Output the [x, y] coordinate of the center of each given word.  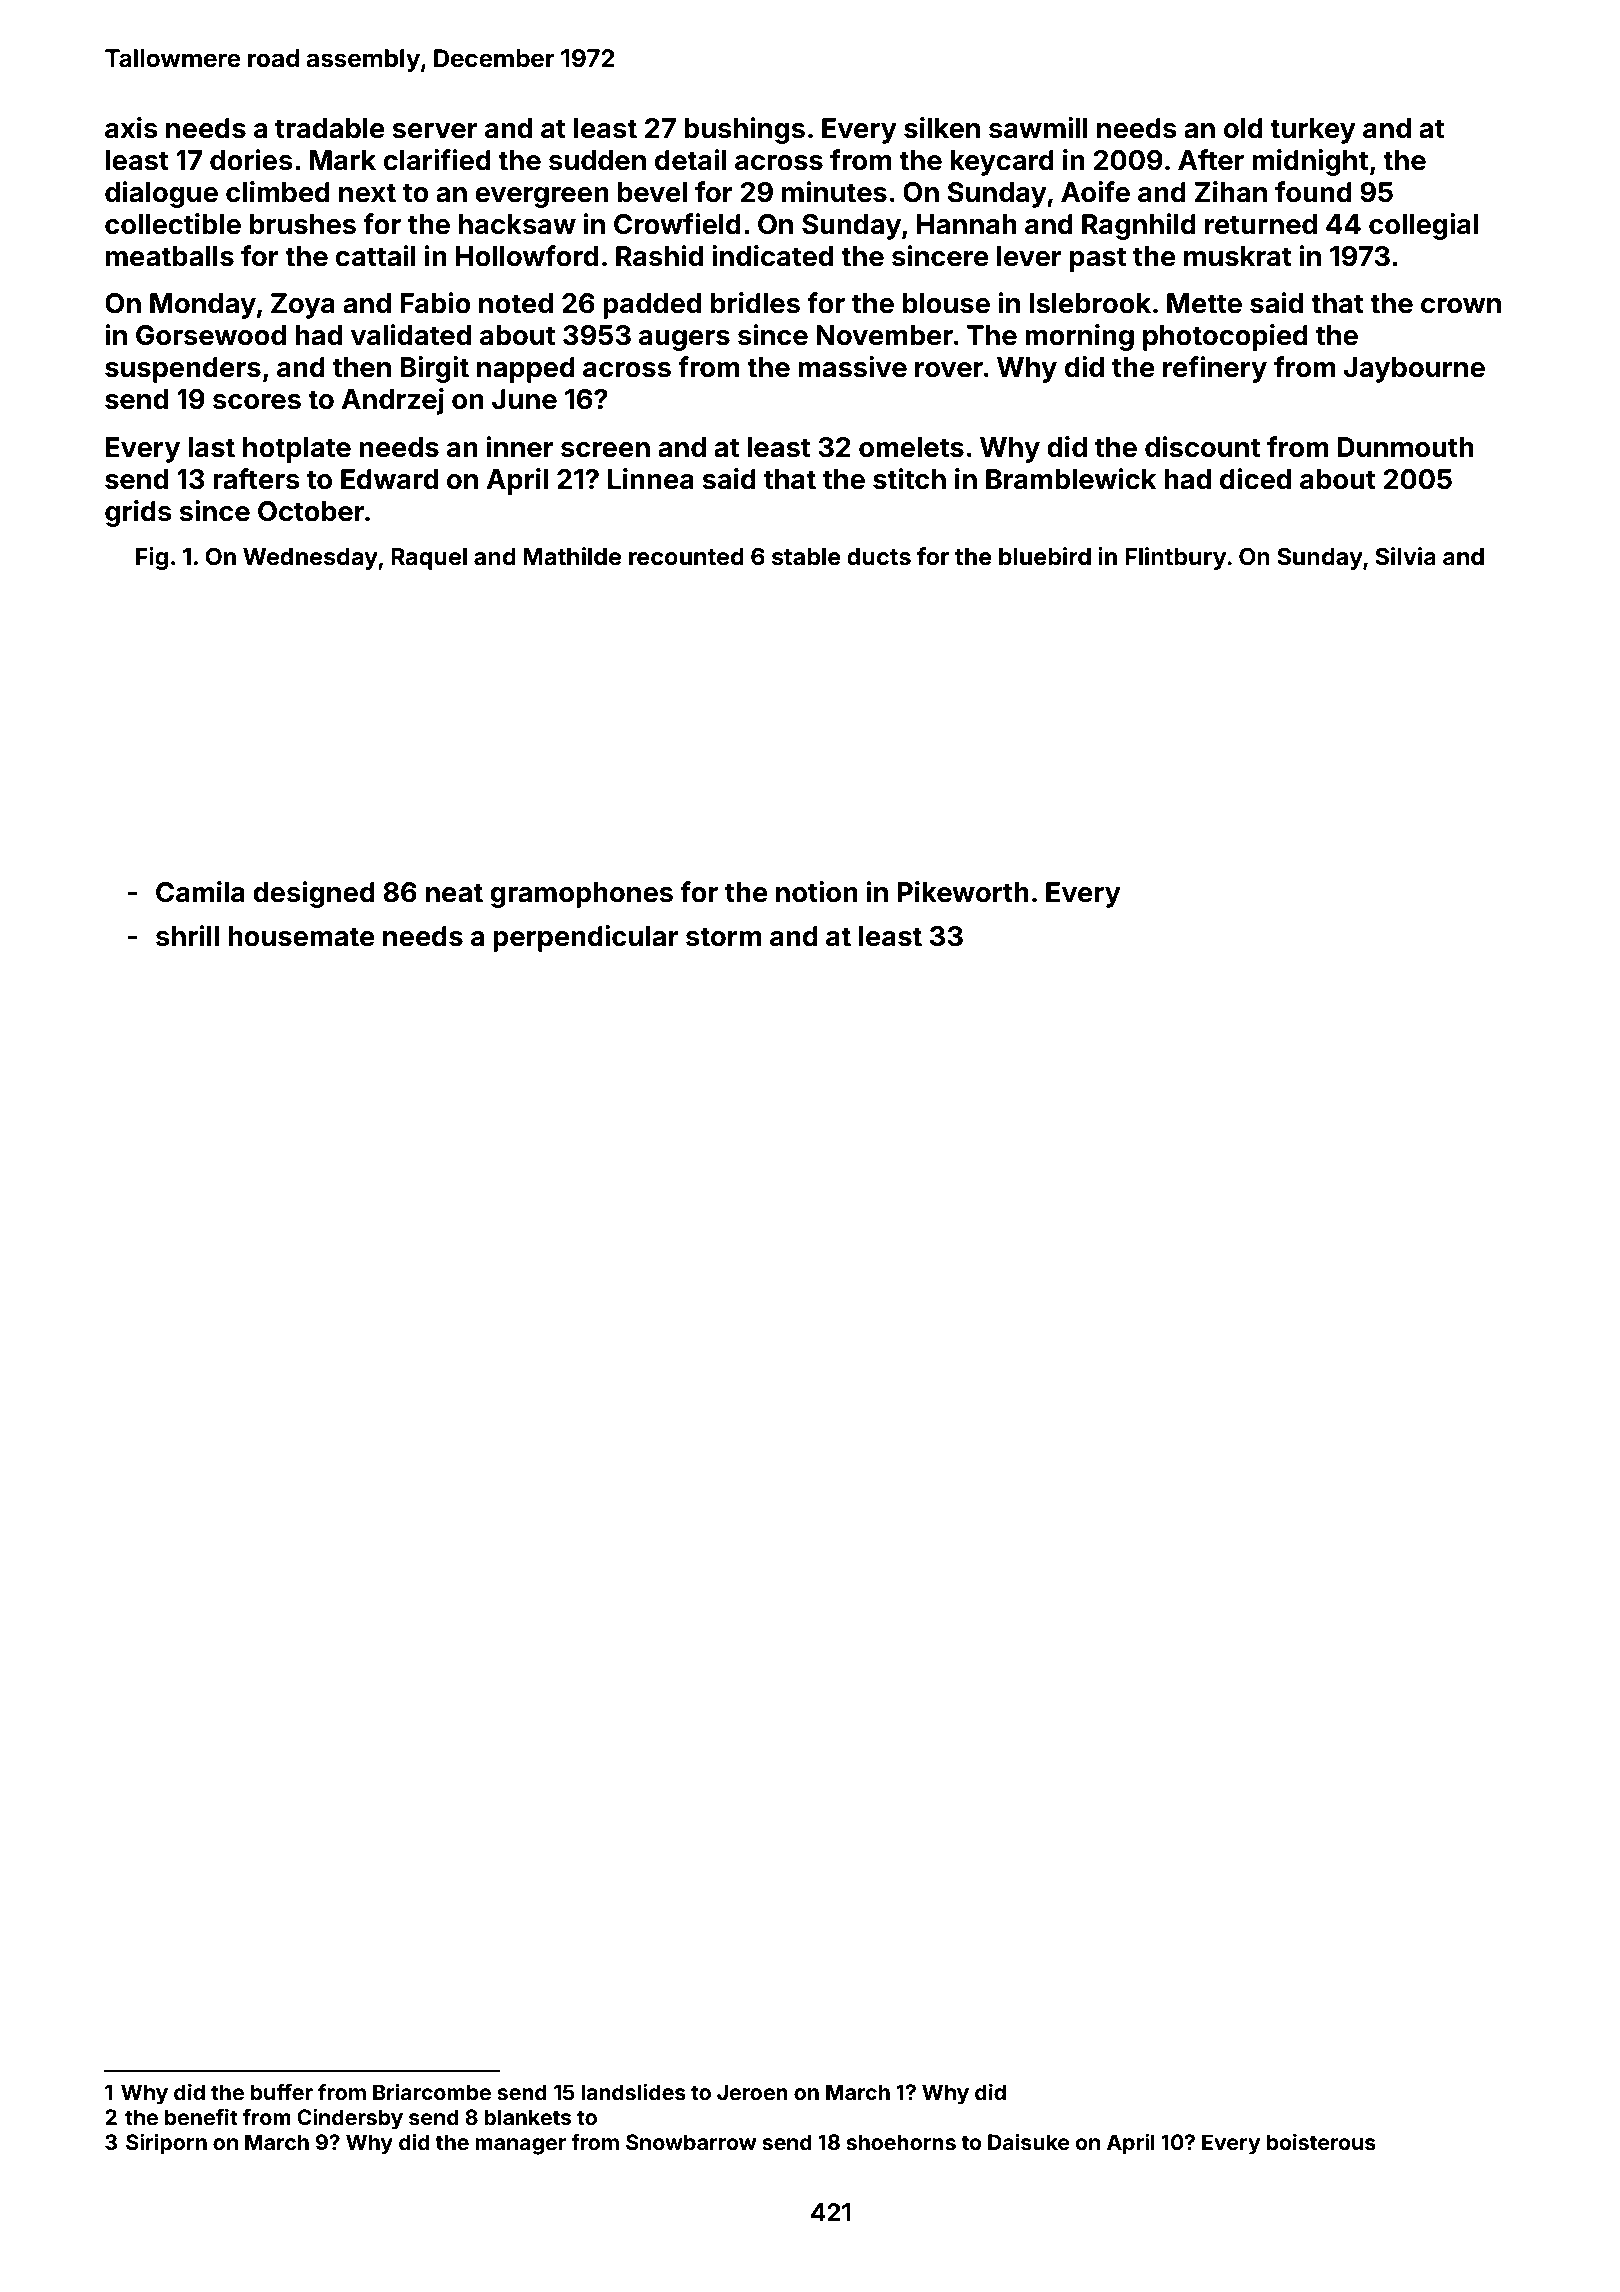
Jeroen [752, 2092]
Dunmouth [1405, 447]
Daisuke [1029, 2141]
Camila [200, 892]
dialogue [161, 194]
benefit [201, 2117]
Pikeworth [963, 892]
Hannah [967, 224]
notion [817, 892]
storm [723, 937]
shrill [187, 936]
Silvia [1405, 556]
